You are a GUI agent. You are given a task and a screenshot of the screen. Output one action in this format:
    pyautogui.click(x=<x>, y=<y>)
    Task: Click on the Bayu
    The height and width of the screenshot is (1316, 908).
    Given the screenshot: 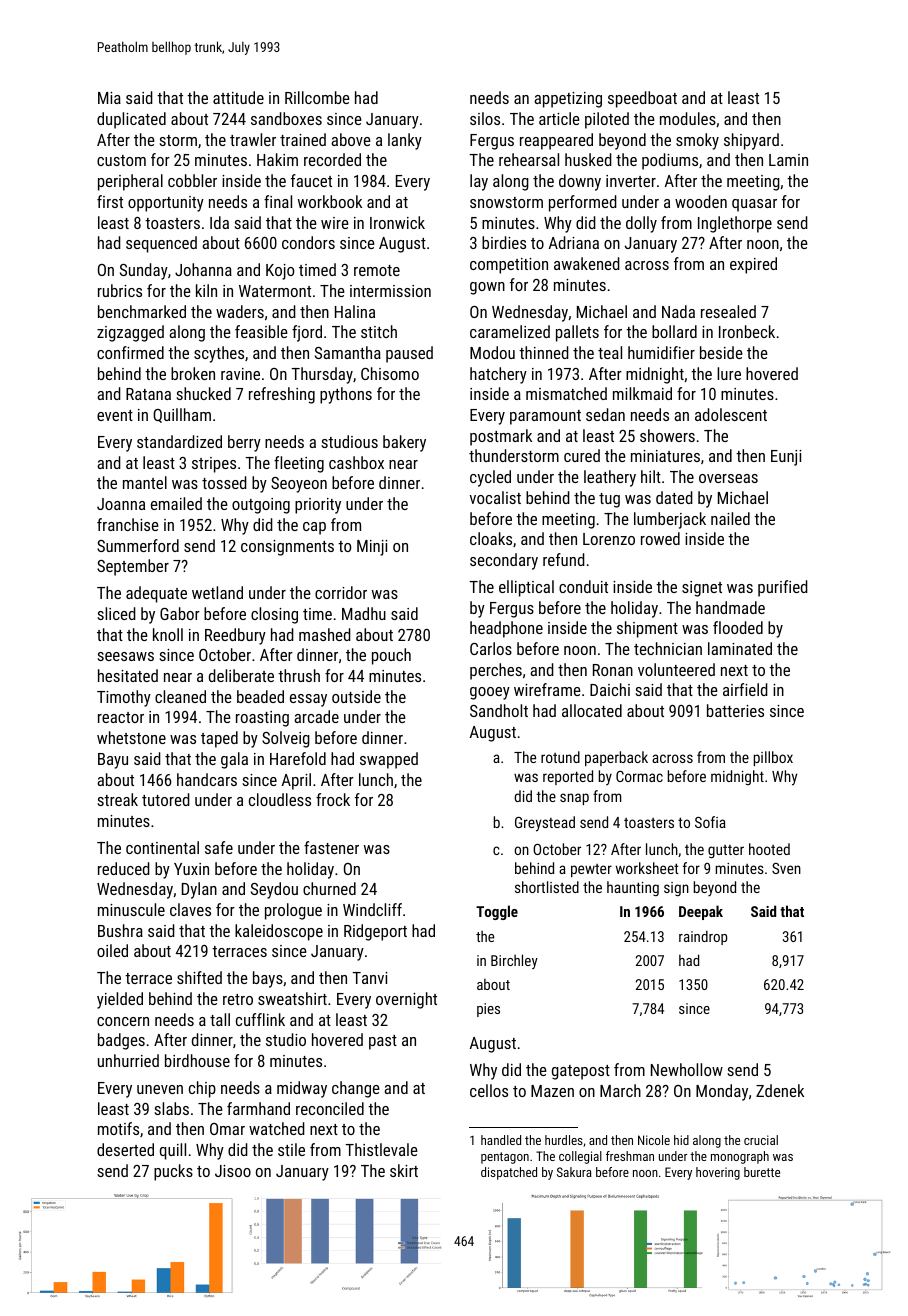 What is the action you would take?
    pyautogui.click(x=113, y=761)
